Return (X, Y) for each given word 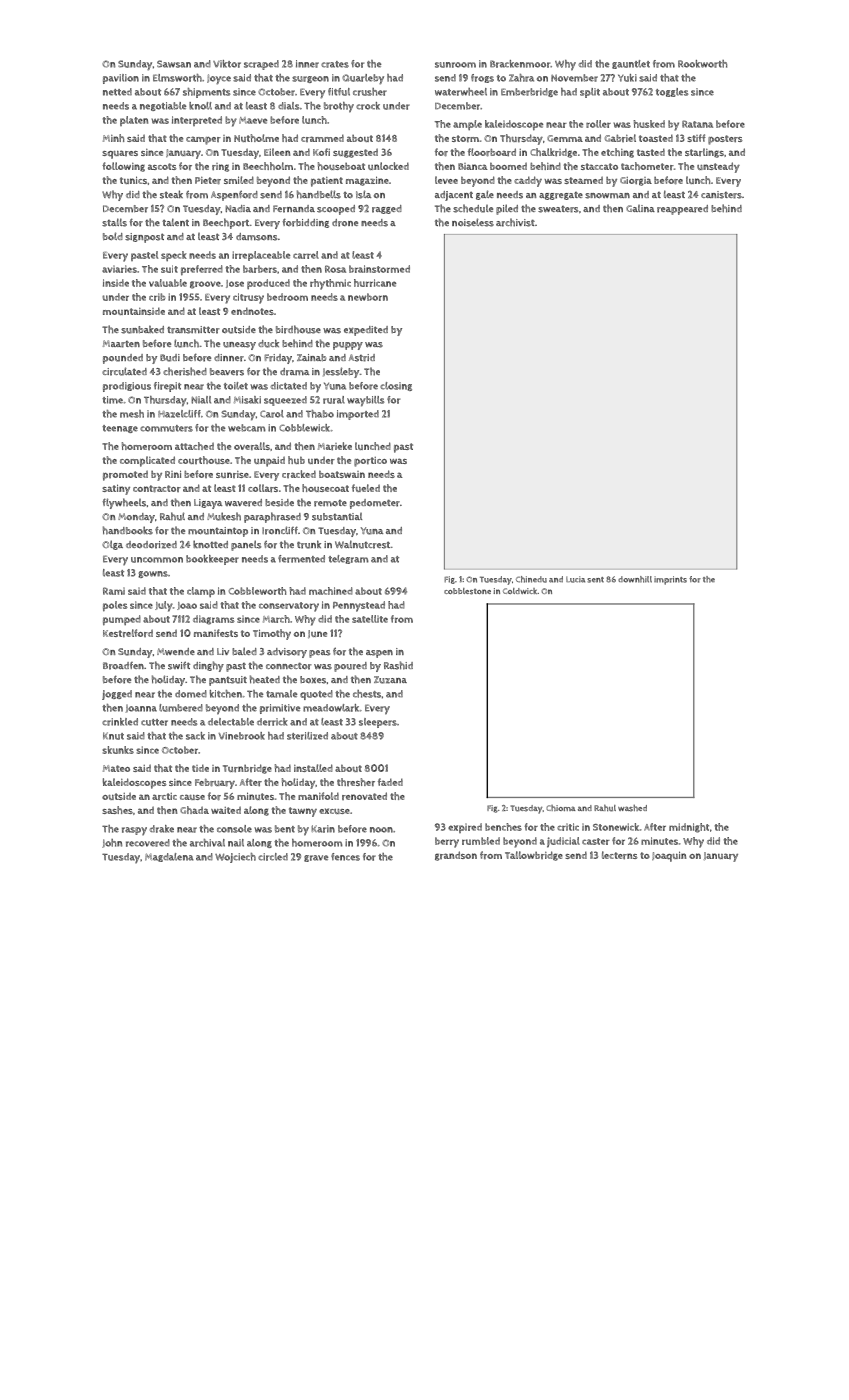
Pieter (208, 181)
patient (327, 182)
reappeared (682, 210)
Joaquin (669, 856)
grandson (456, 856)
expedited (366, 331)
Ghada (194, 810)
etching (617, 153)
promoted (125, 475)
